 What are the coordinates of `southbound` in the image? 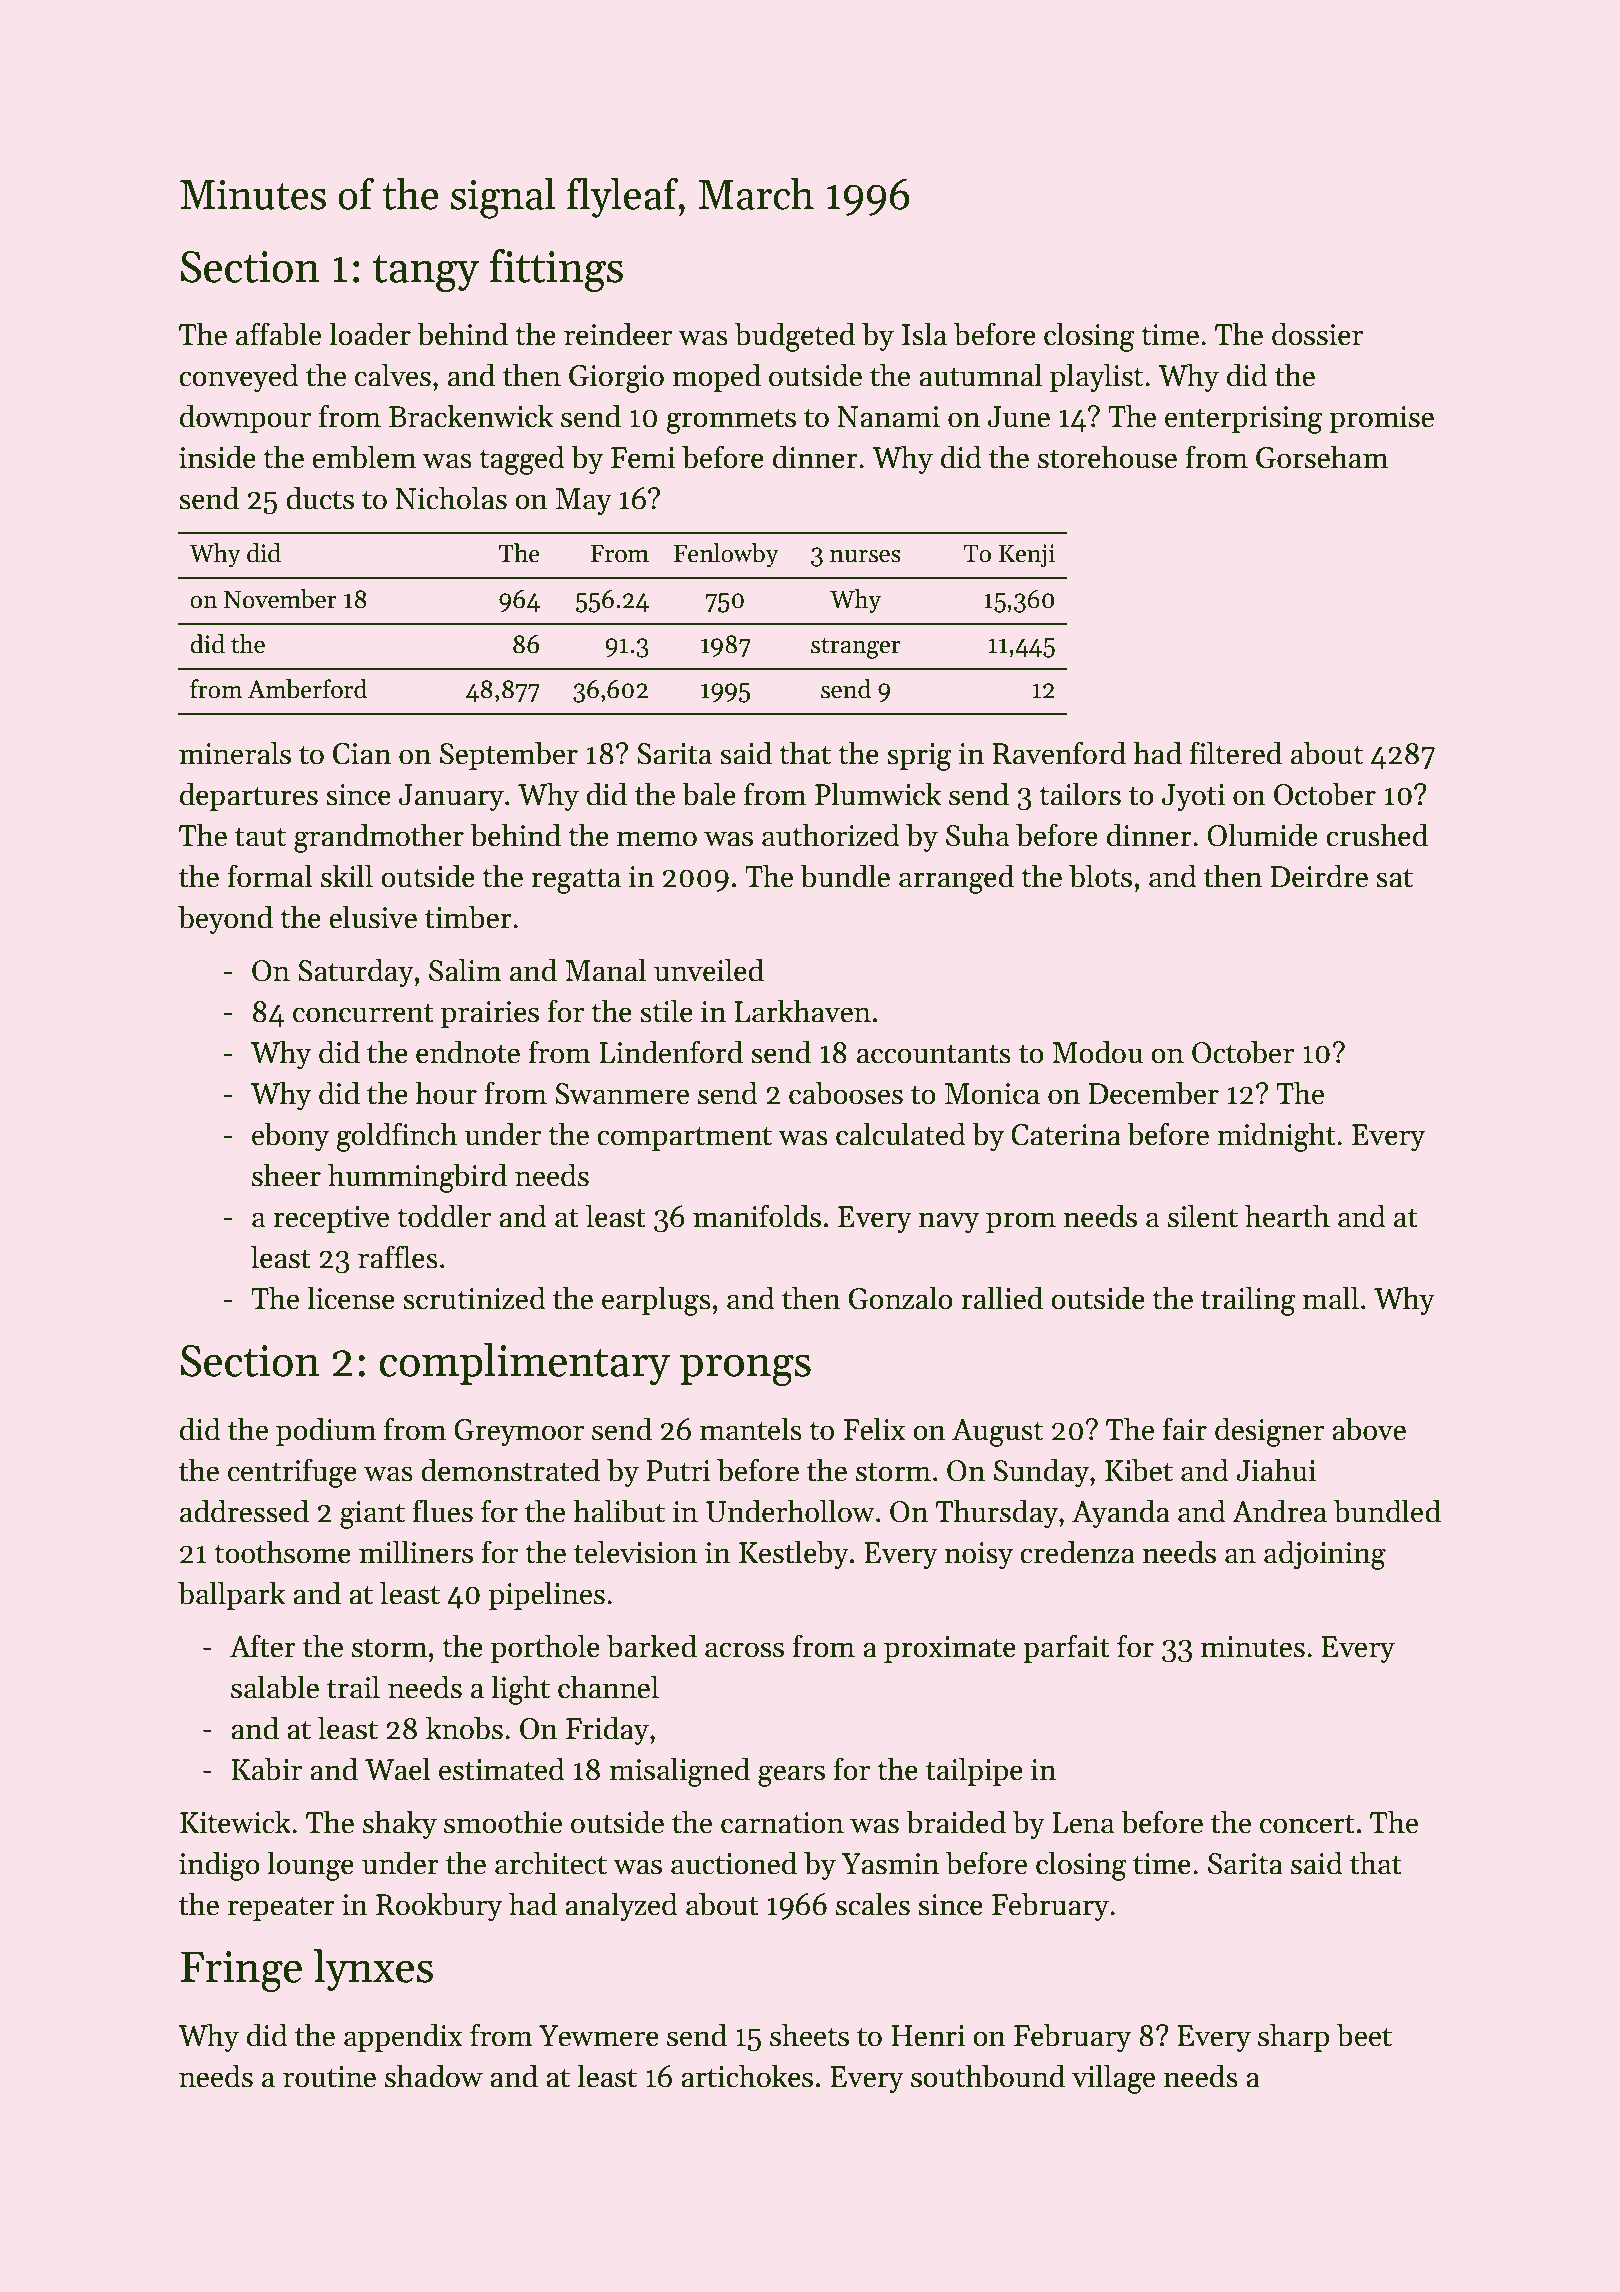 It's located at (988, 2076).
